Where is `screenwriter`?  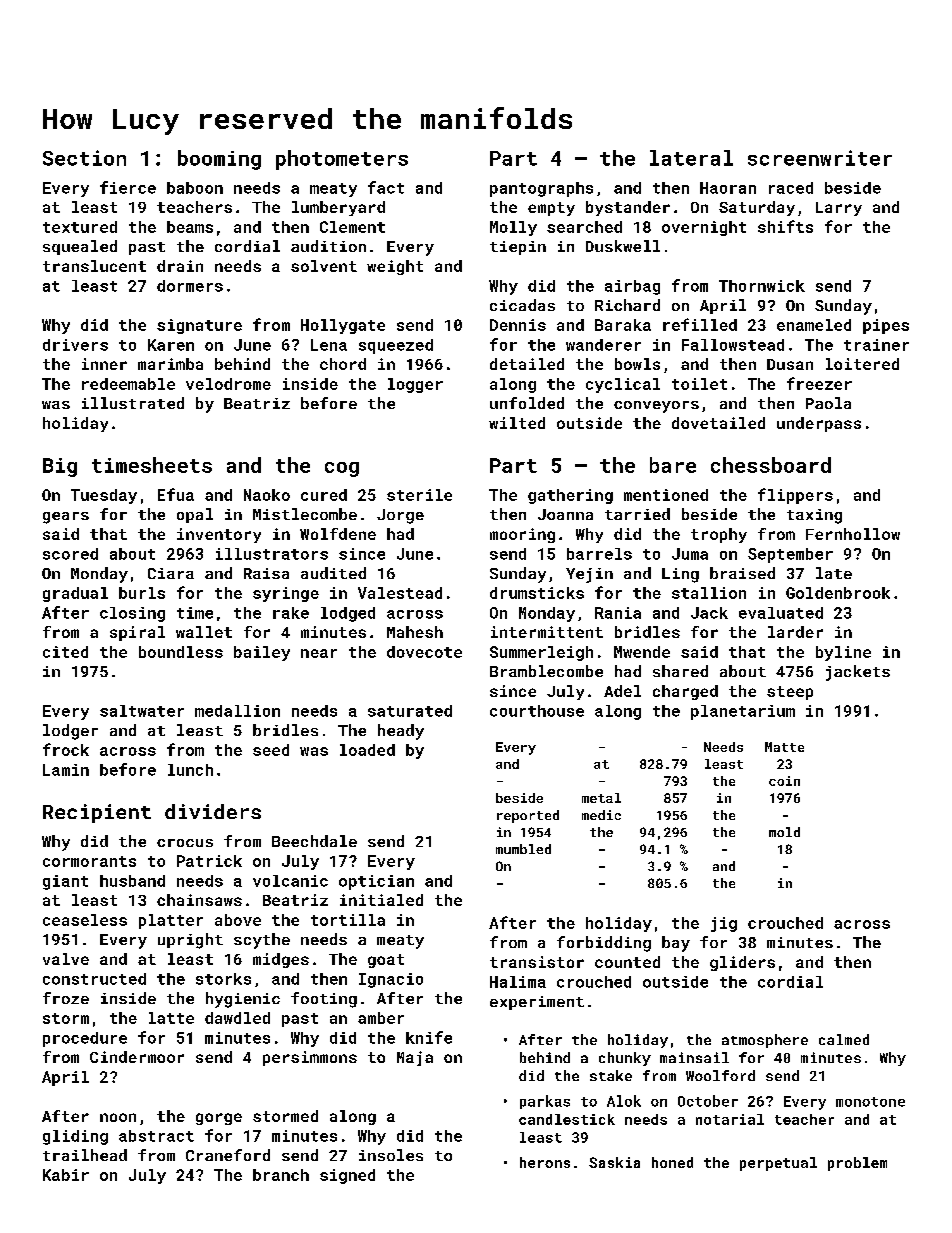 screenwriter is located at coordinates (820, 158).
